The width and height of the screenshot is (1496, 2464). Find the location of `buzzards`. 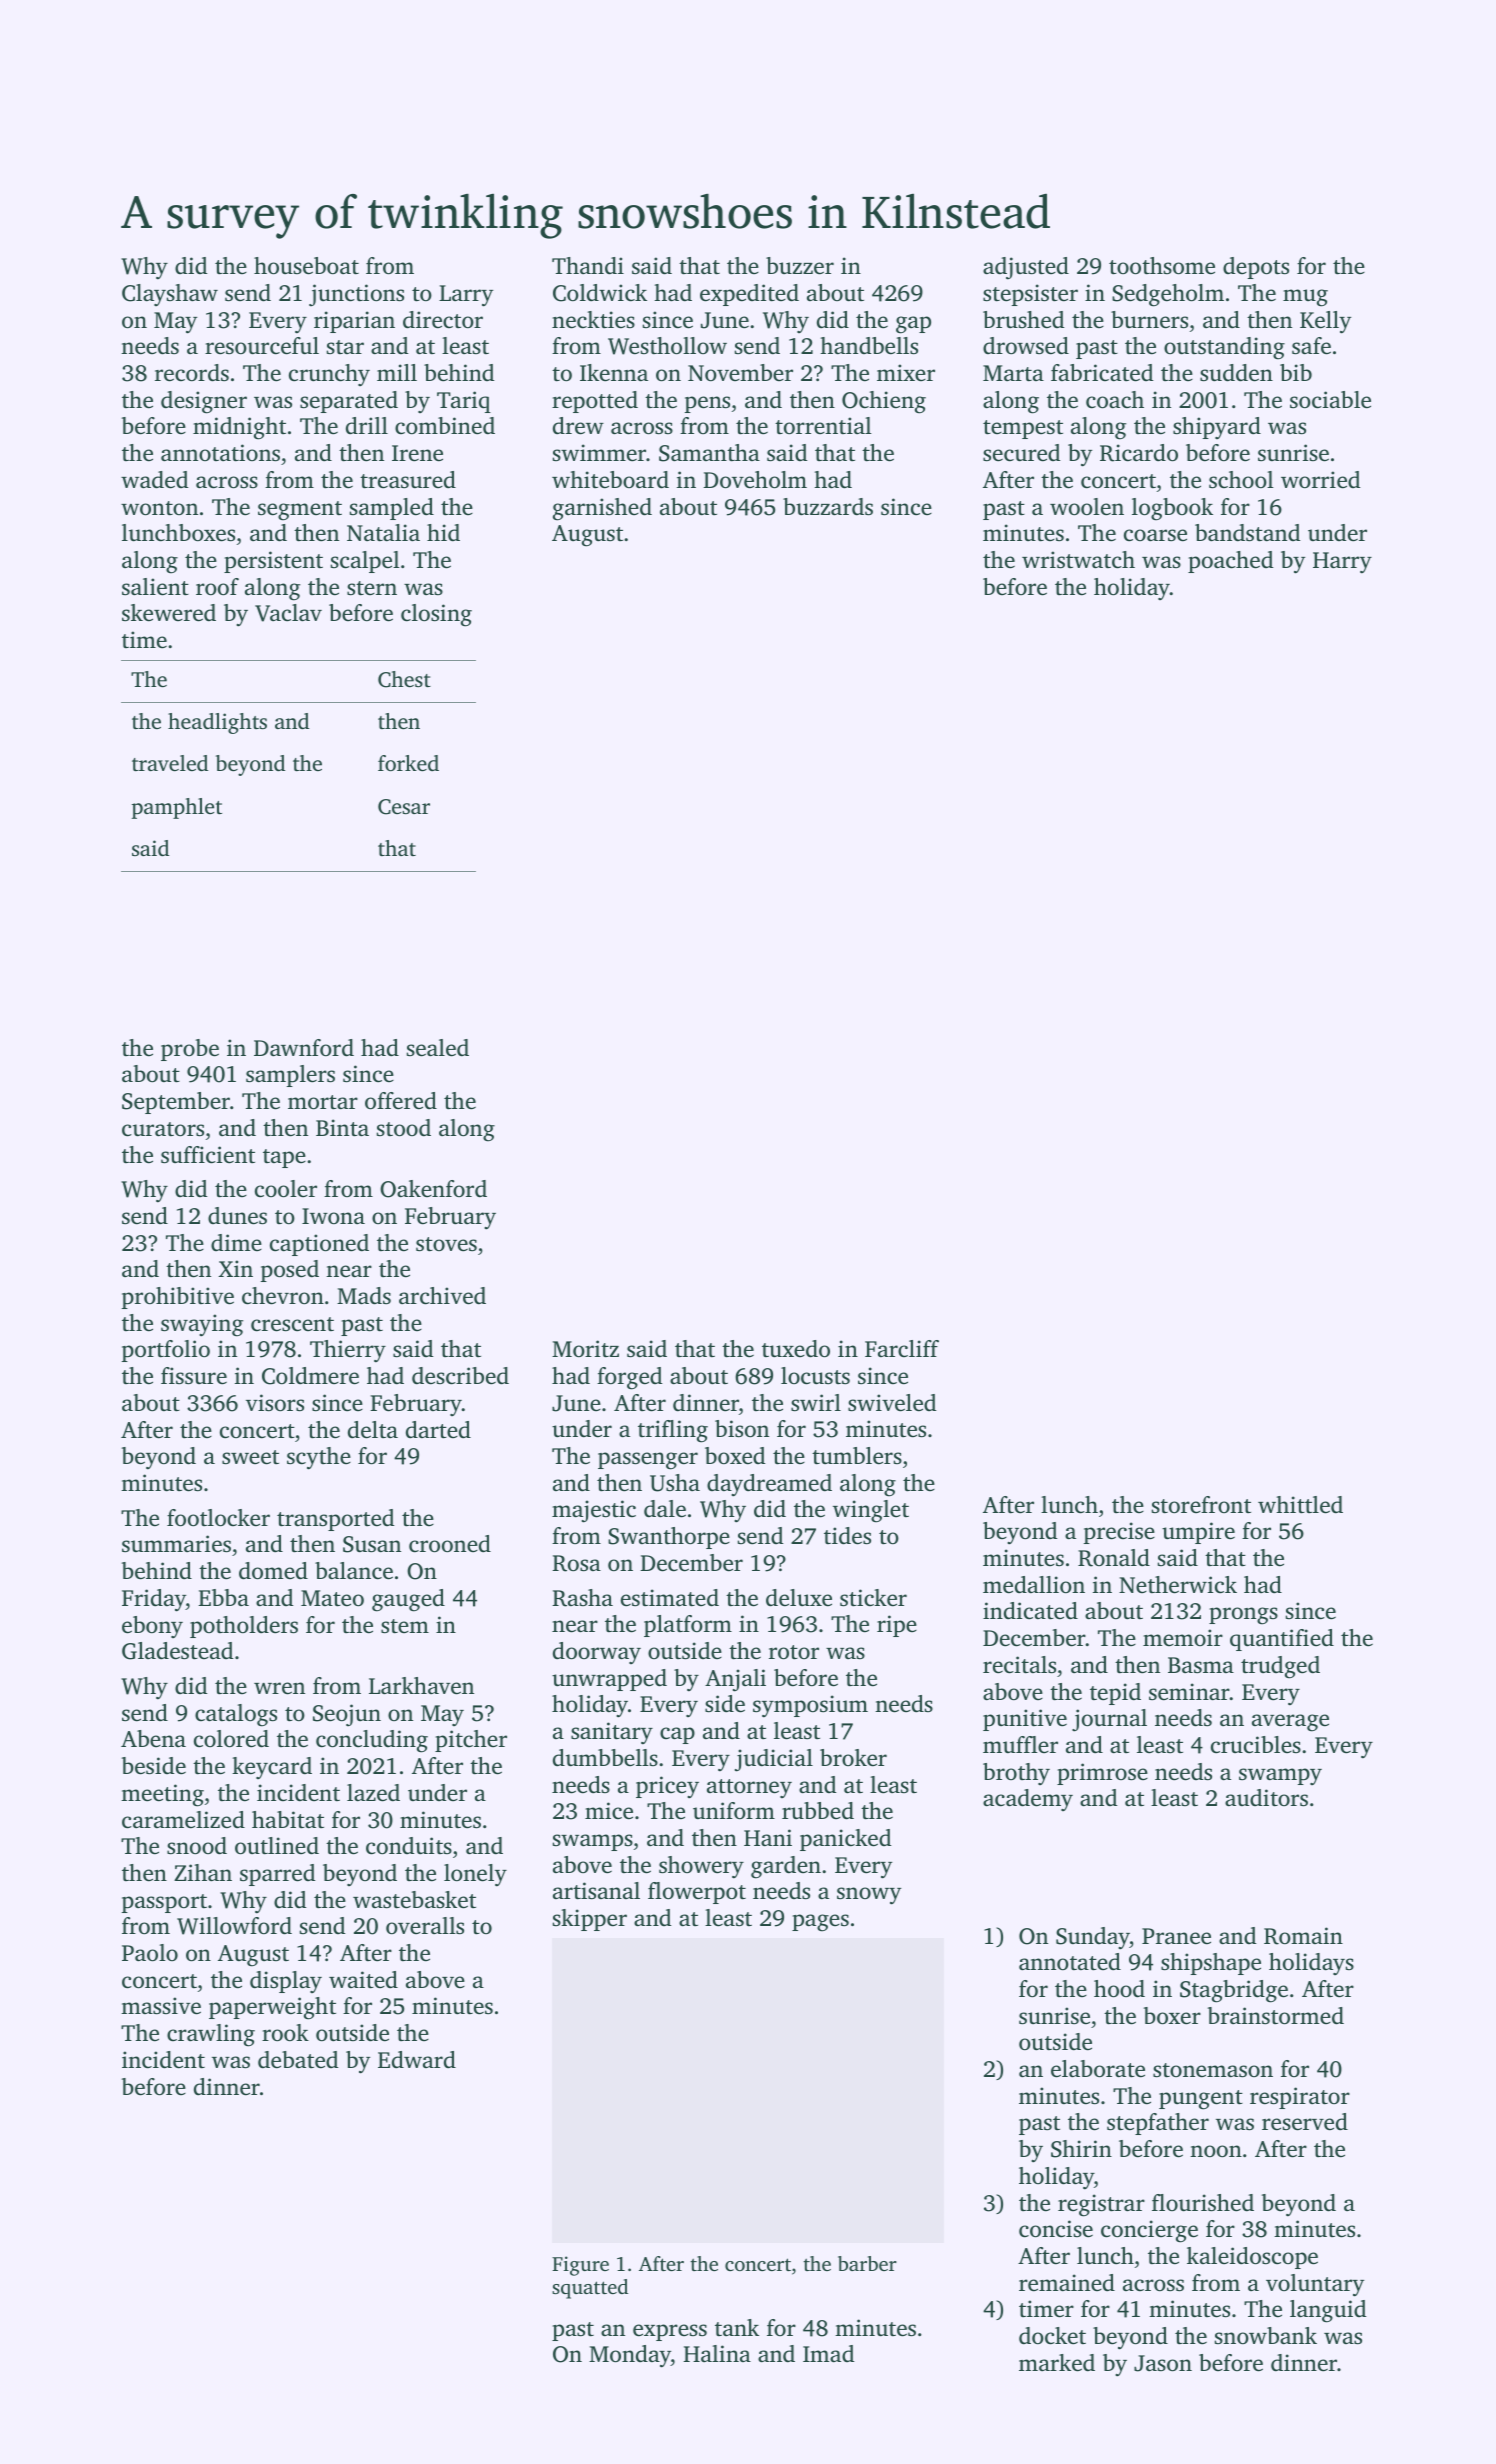

buzzards is located at coordinates (828, 507).
